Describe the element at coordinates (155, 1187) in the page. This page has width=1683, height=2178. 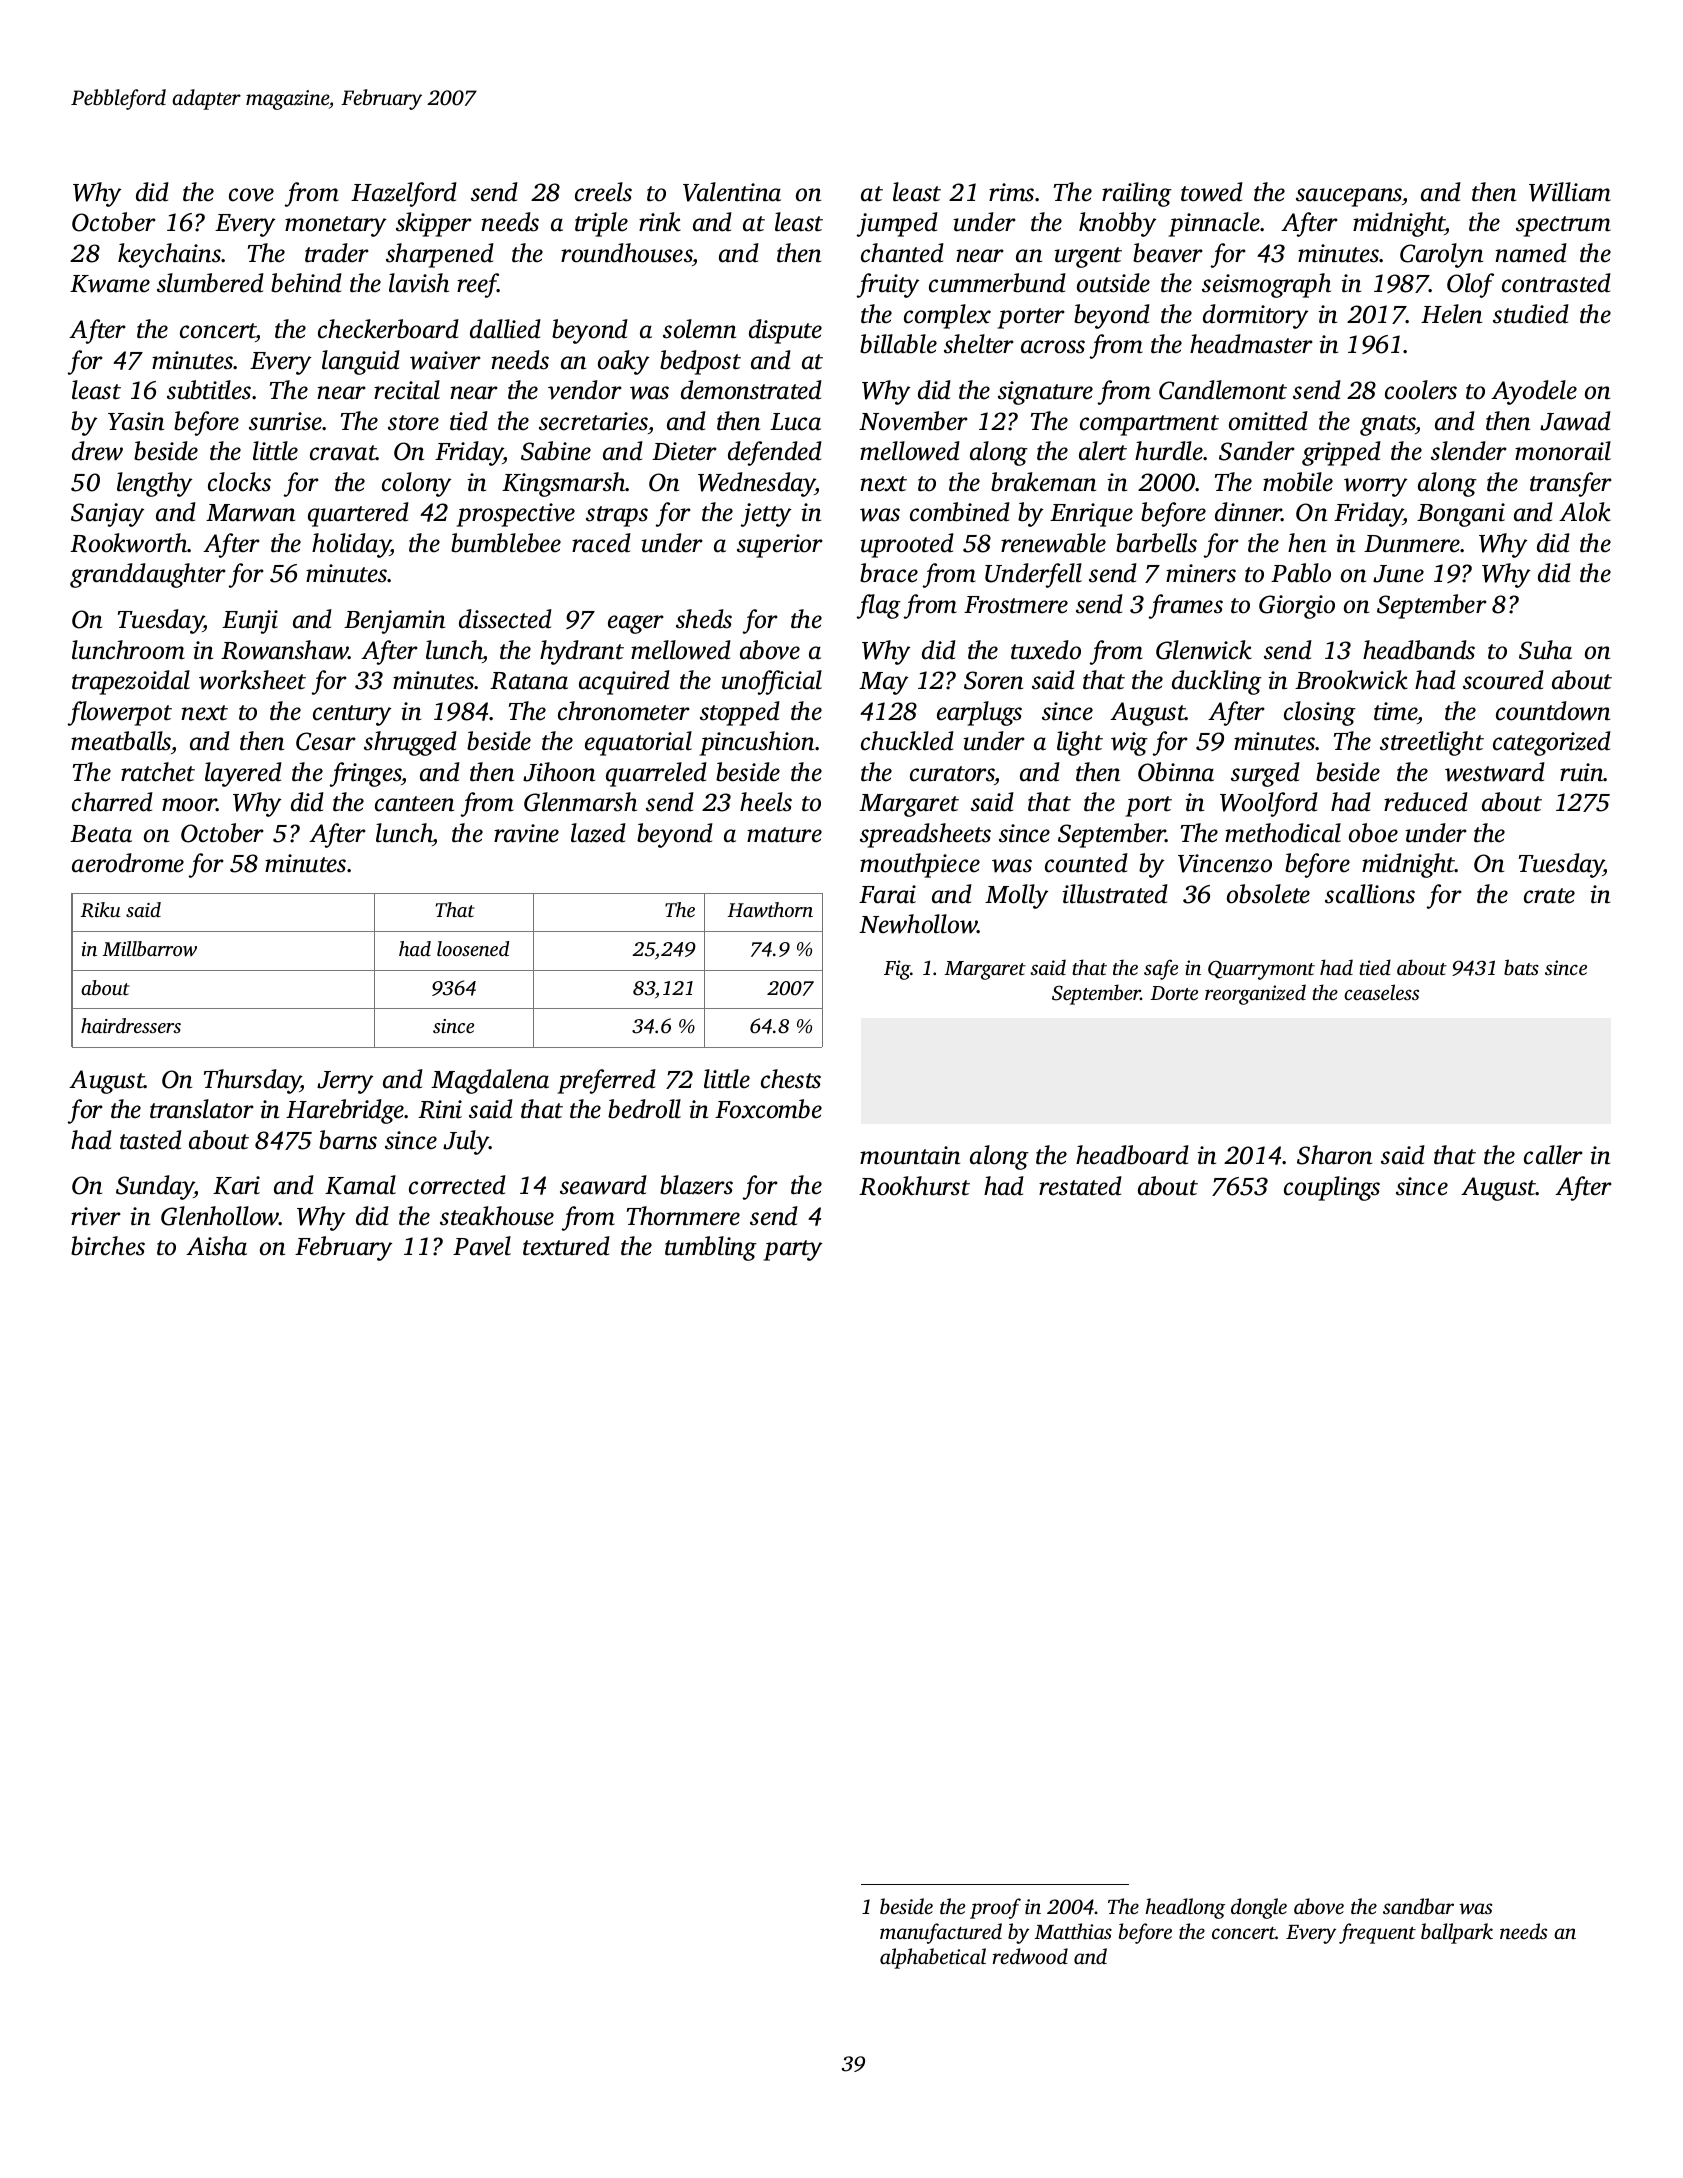
I see `Sunday` at that location.
